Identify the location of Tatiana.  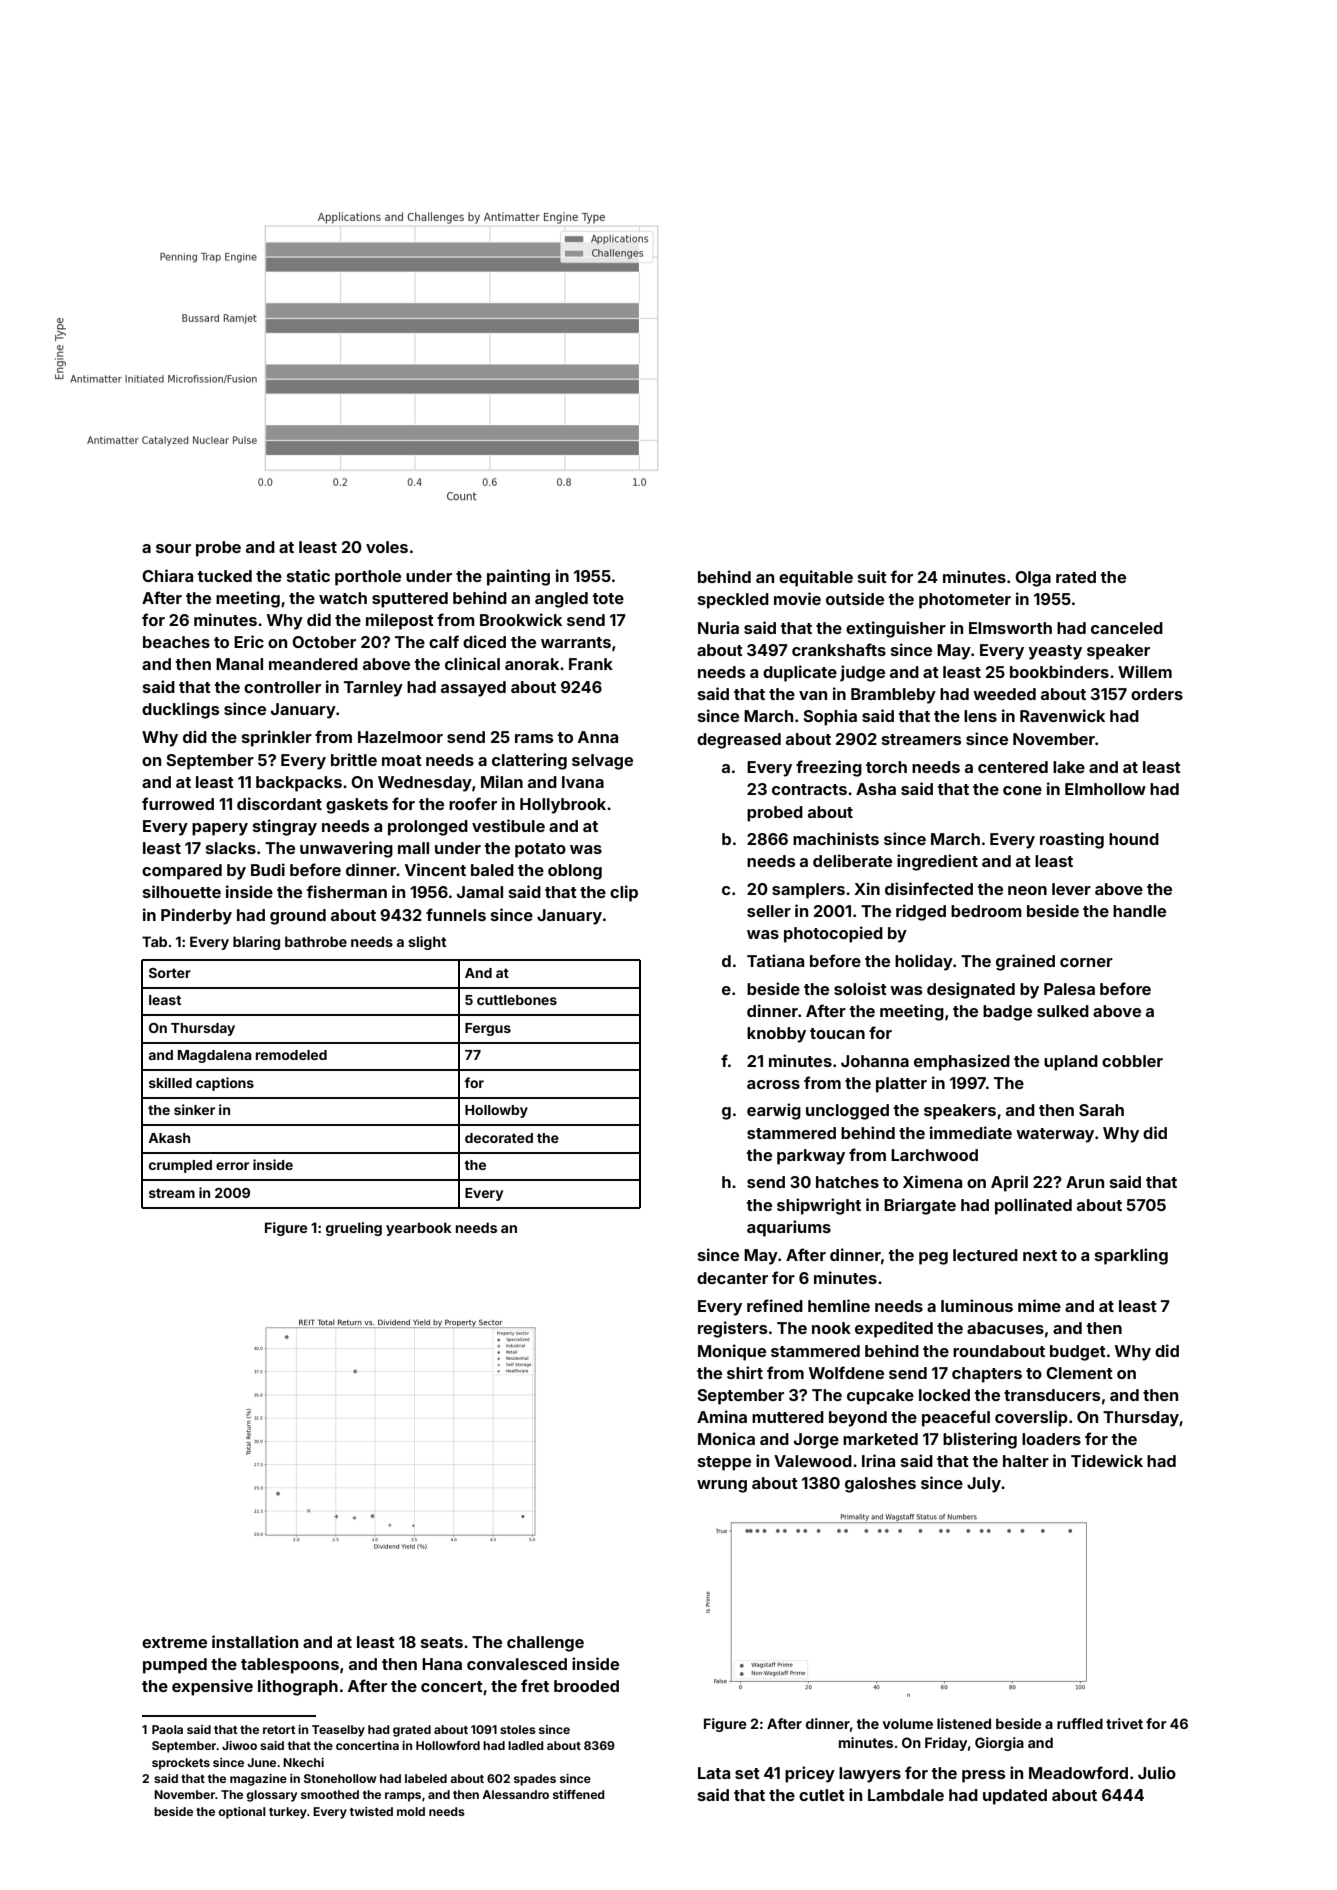
(775, 960).
